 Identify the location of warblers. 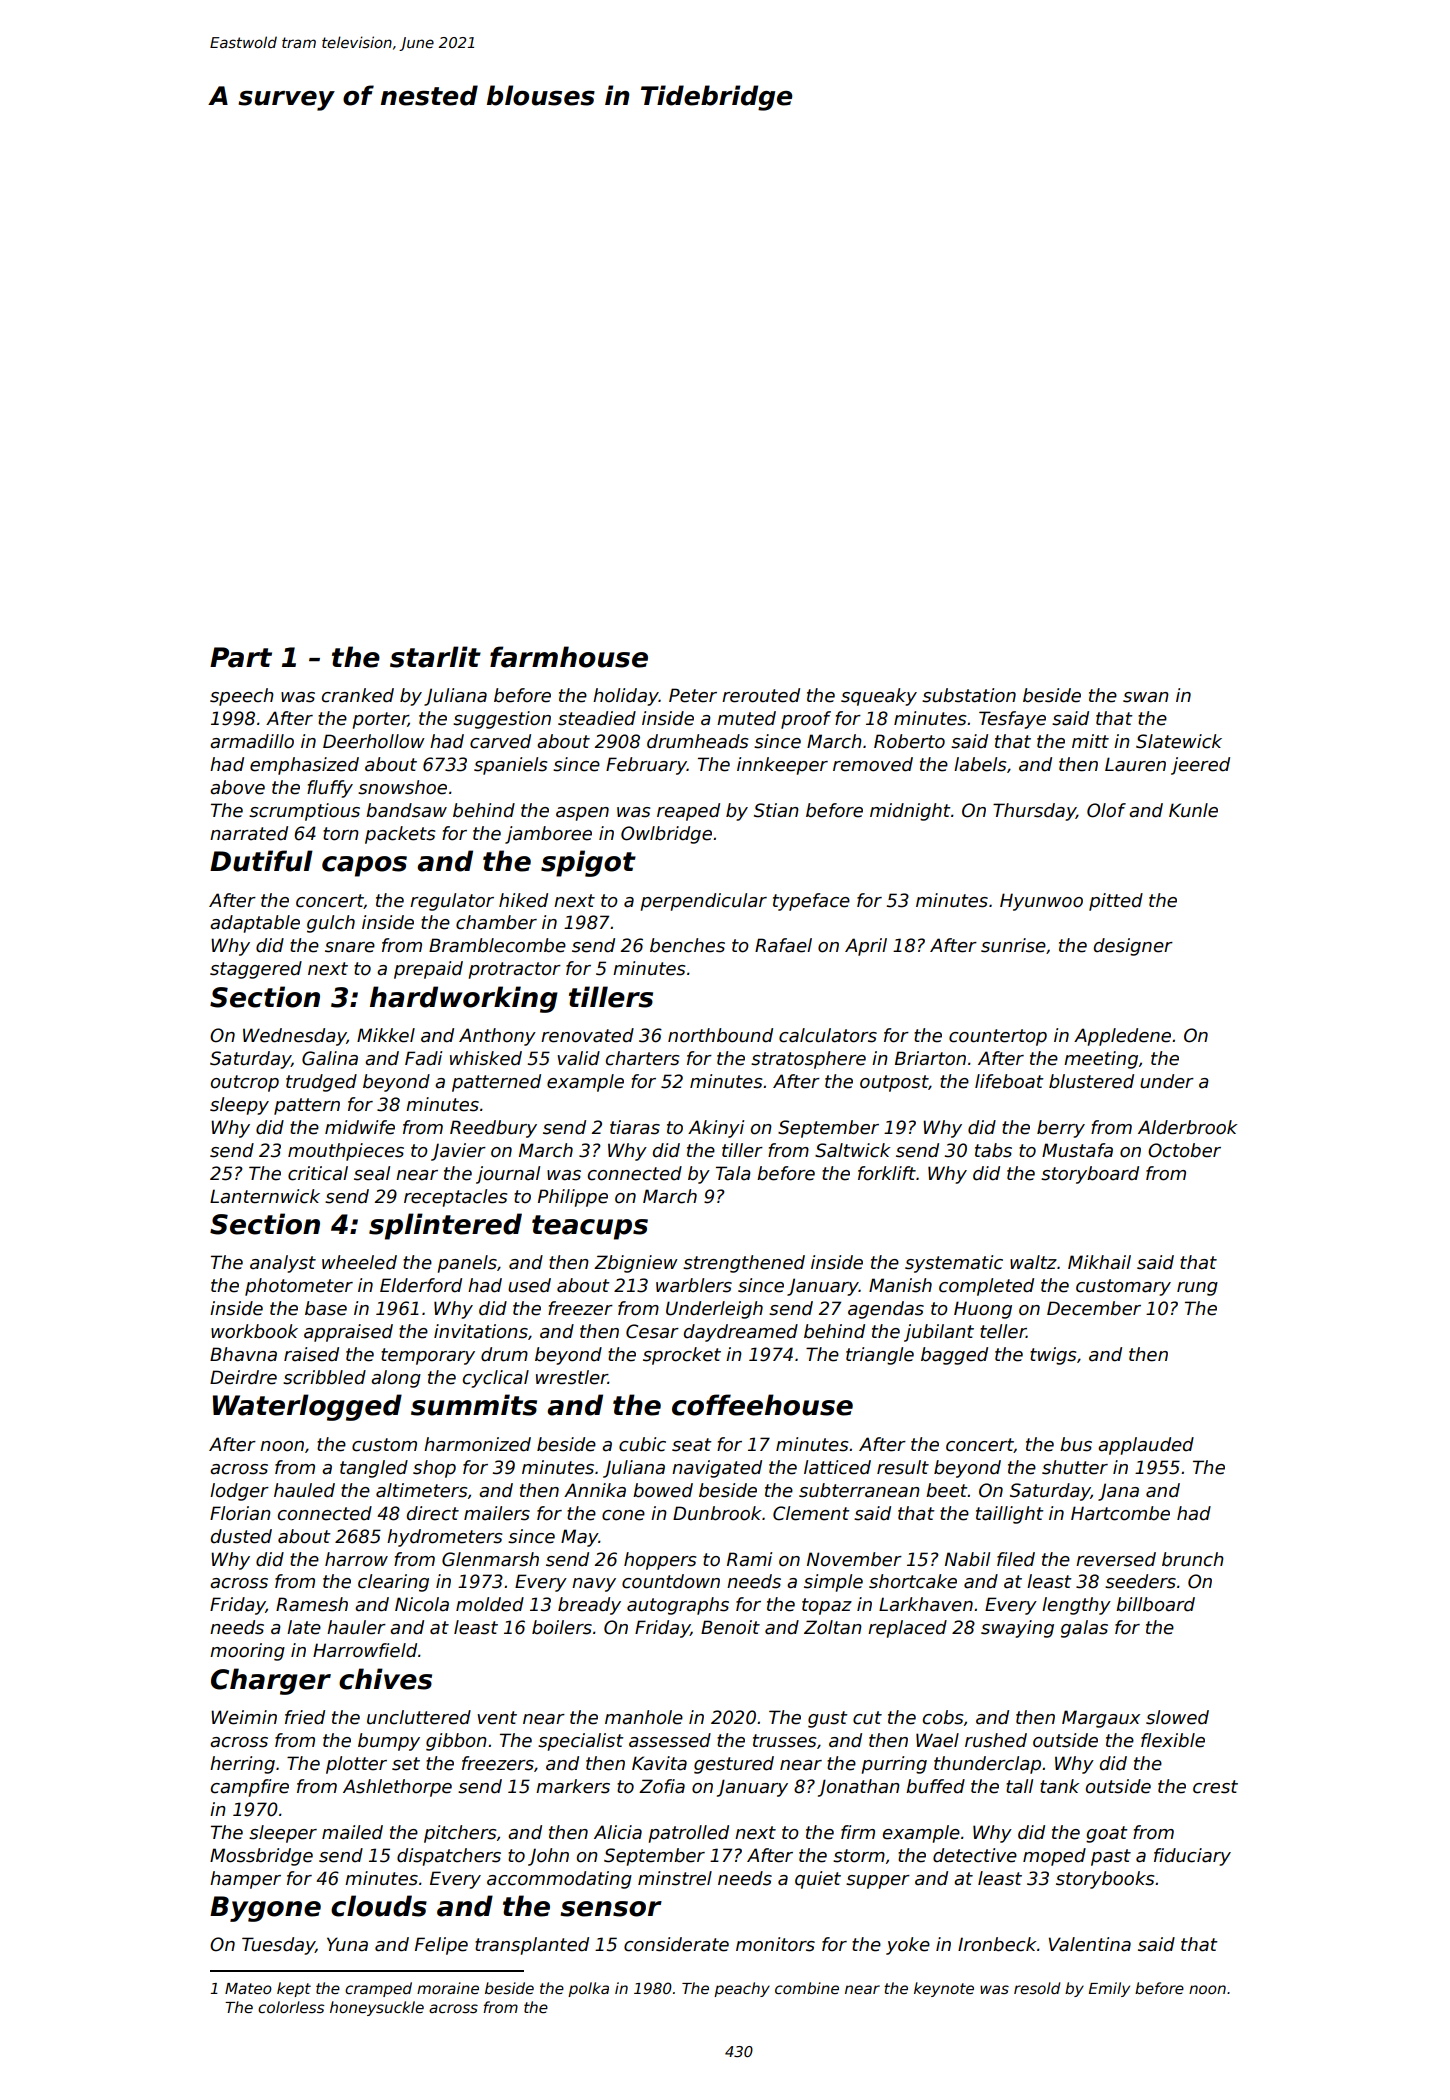
(694, 1285).
